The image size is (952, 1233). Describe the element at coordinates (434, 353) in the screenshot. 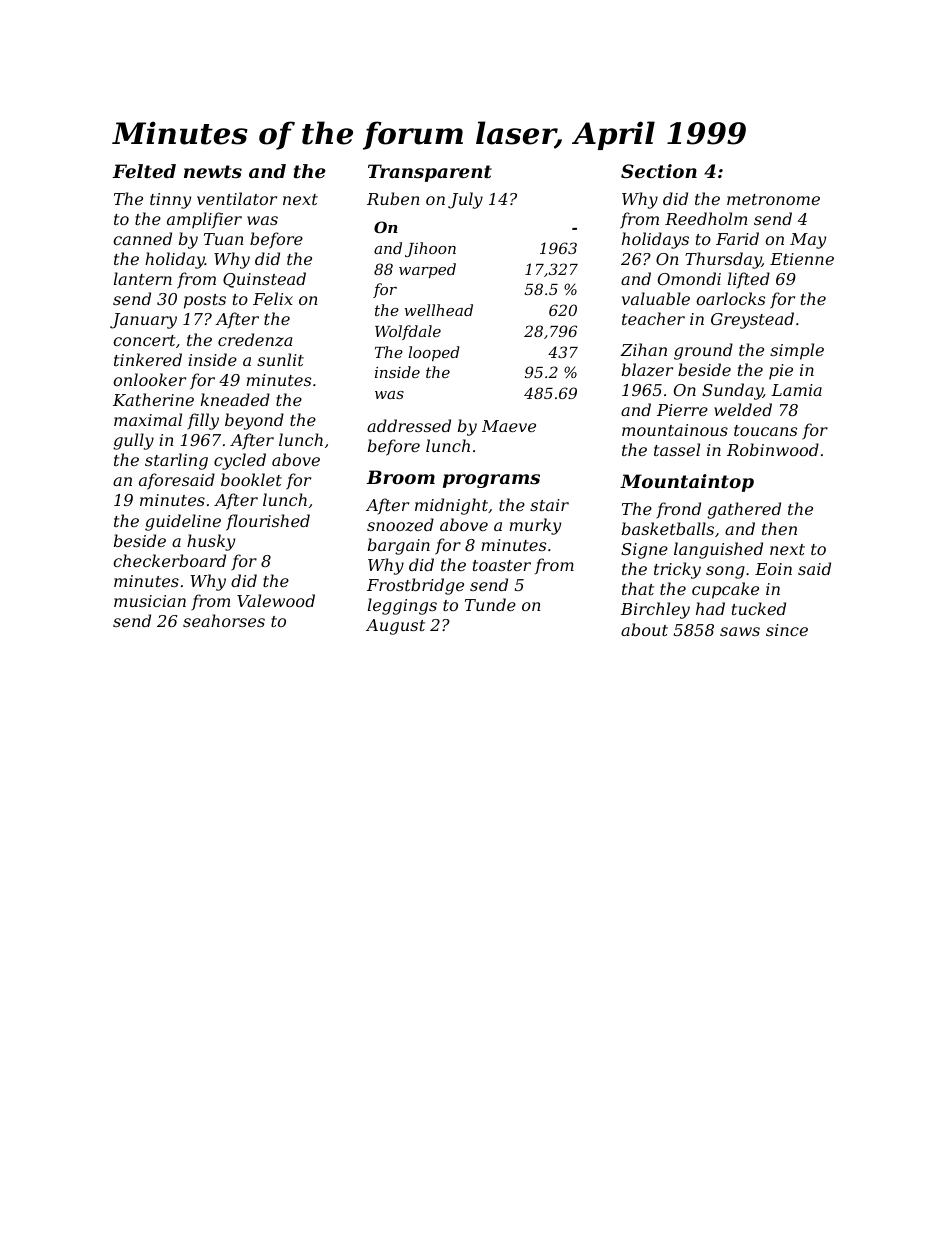

I see `looped` at that location.
